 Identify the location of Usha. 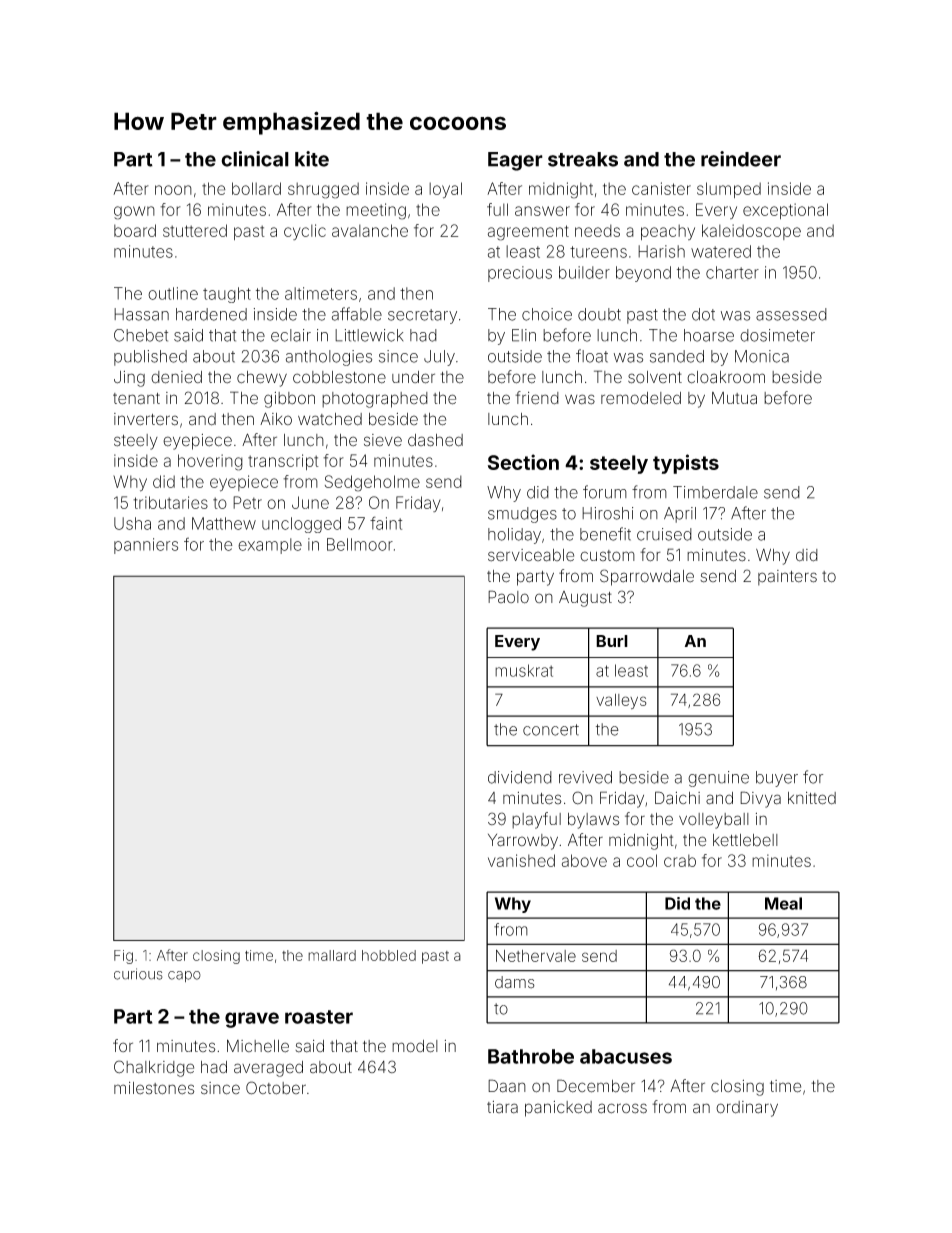
(132, 523).
